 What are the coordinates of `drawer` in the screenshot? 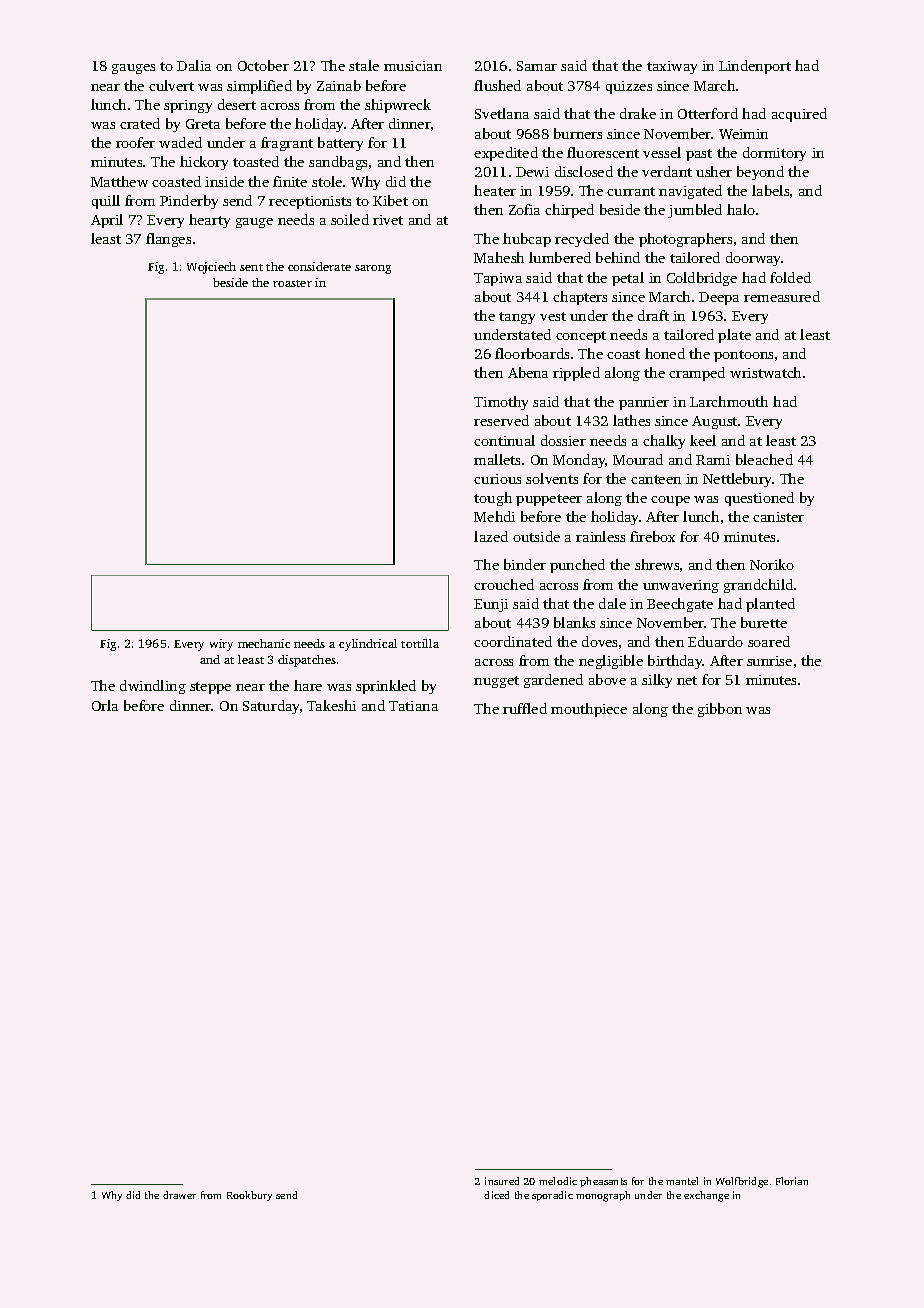 It's located at (179, 1195).
